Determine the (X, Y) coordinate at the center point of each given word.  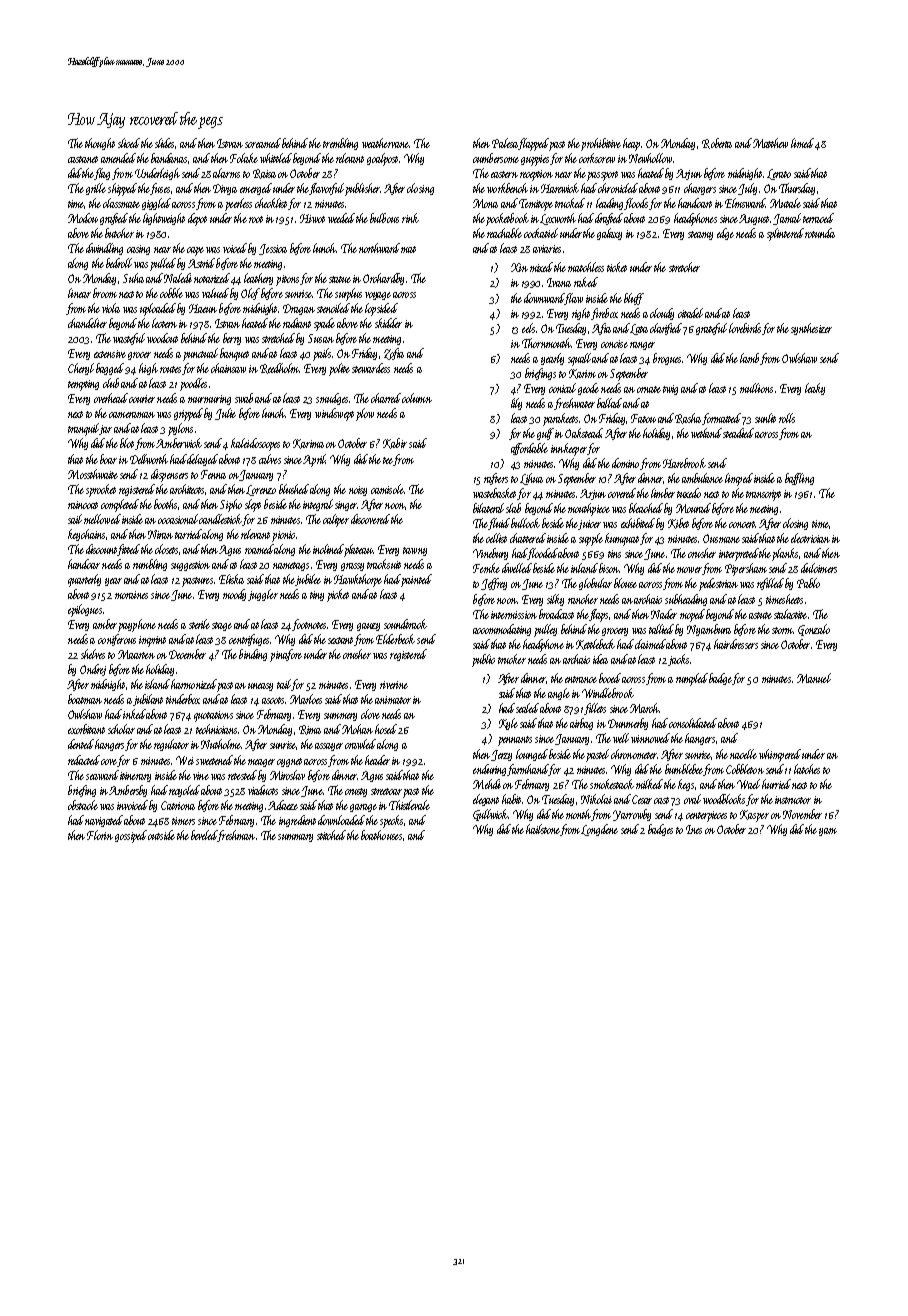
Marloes (306, 699)
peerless (238, 204)
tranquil (84, 429)
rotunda (820, 233)
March (644, 708)
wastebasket (495, 494)
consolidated (693, 723)
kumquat (622, 539)
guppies (535, 160)
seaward (102, 775)
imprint (152, 641)
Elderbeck (395, 639)
